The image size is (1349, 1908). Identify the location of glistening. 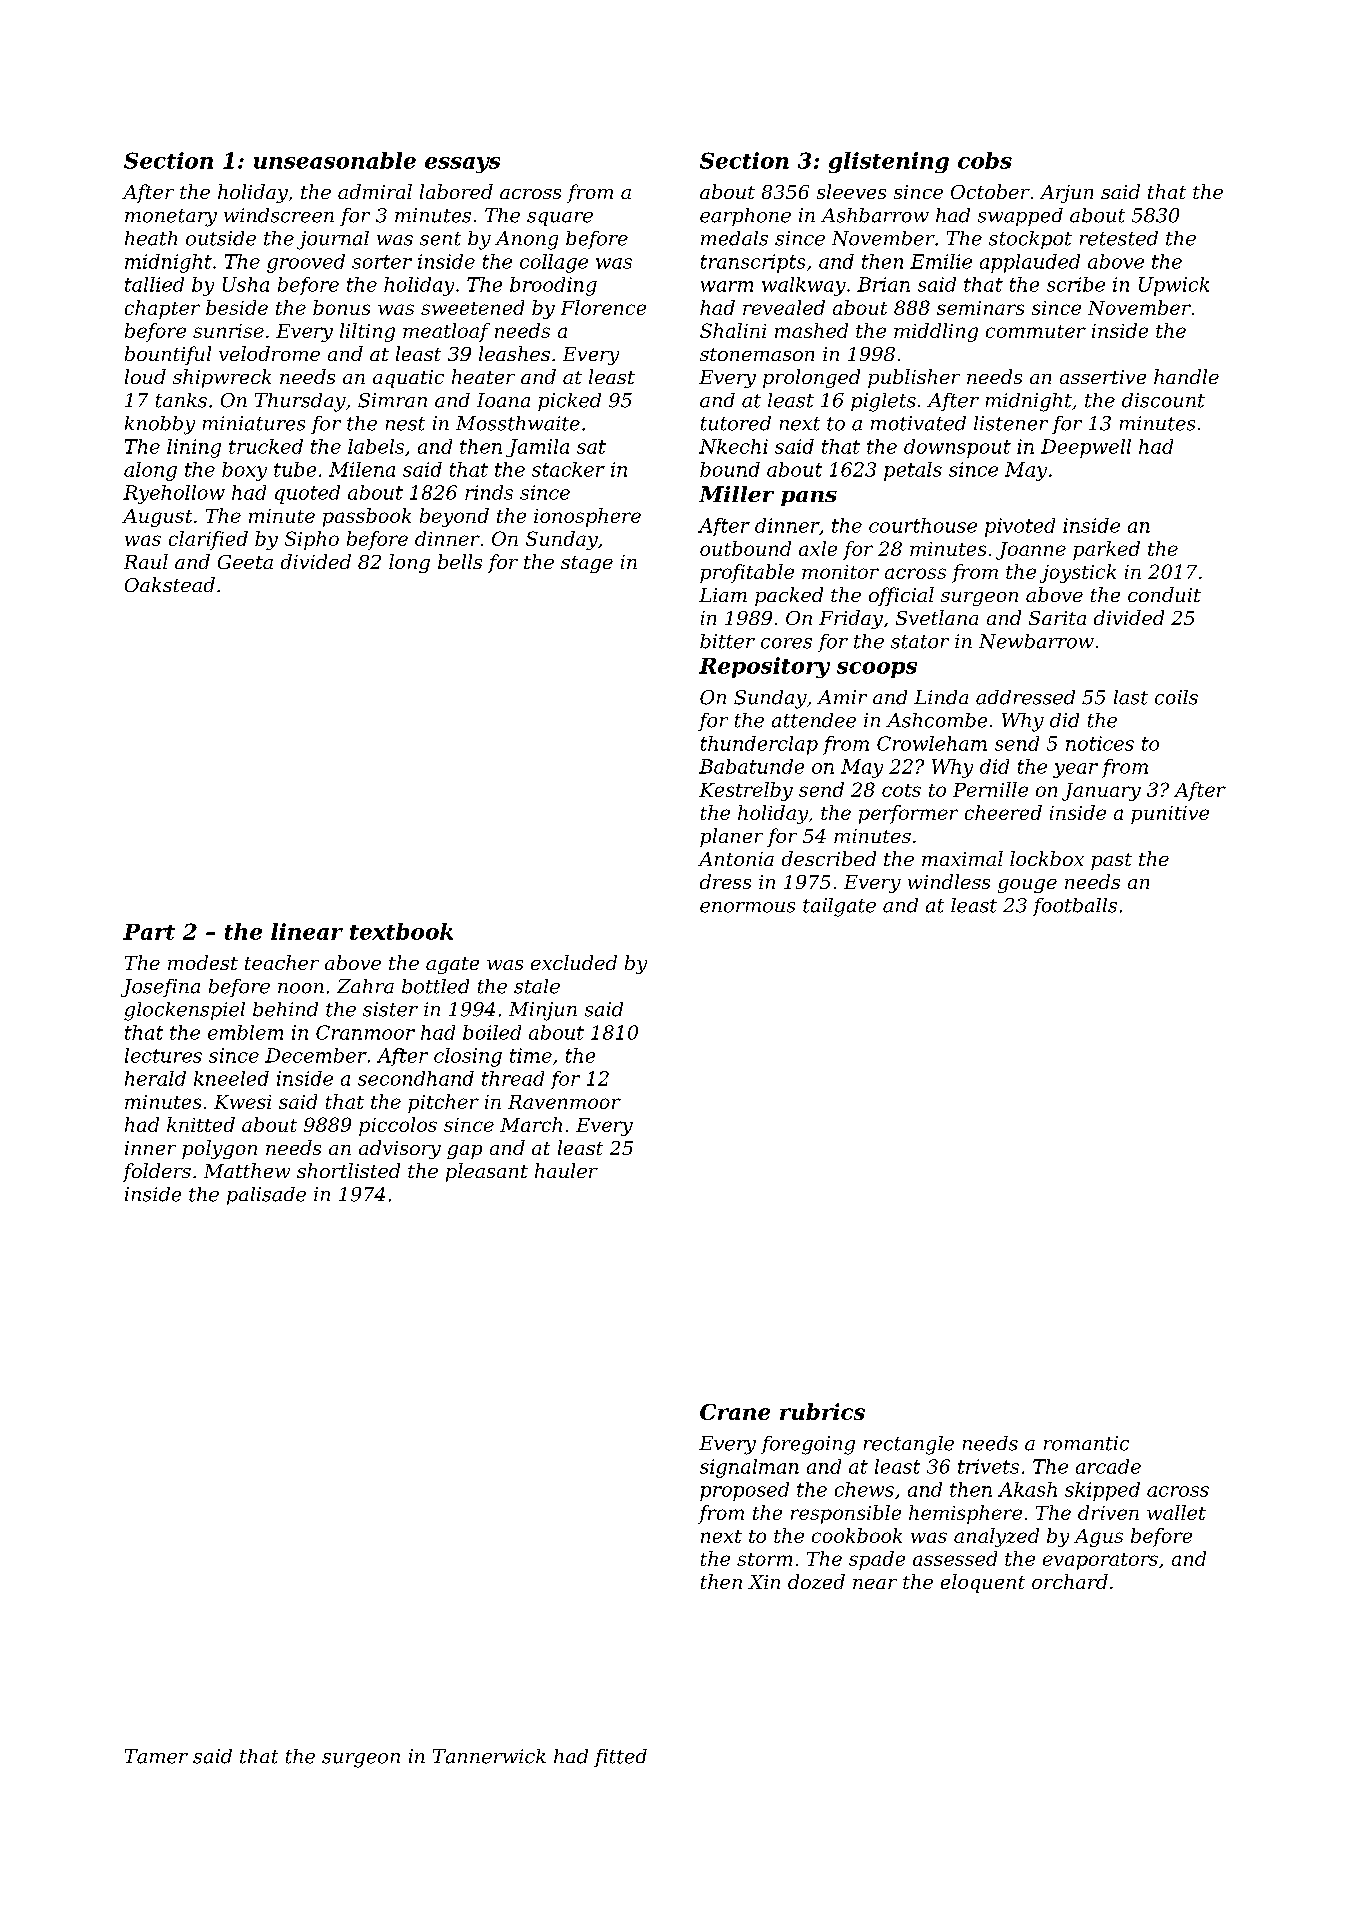
(889, 162).
